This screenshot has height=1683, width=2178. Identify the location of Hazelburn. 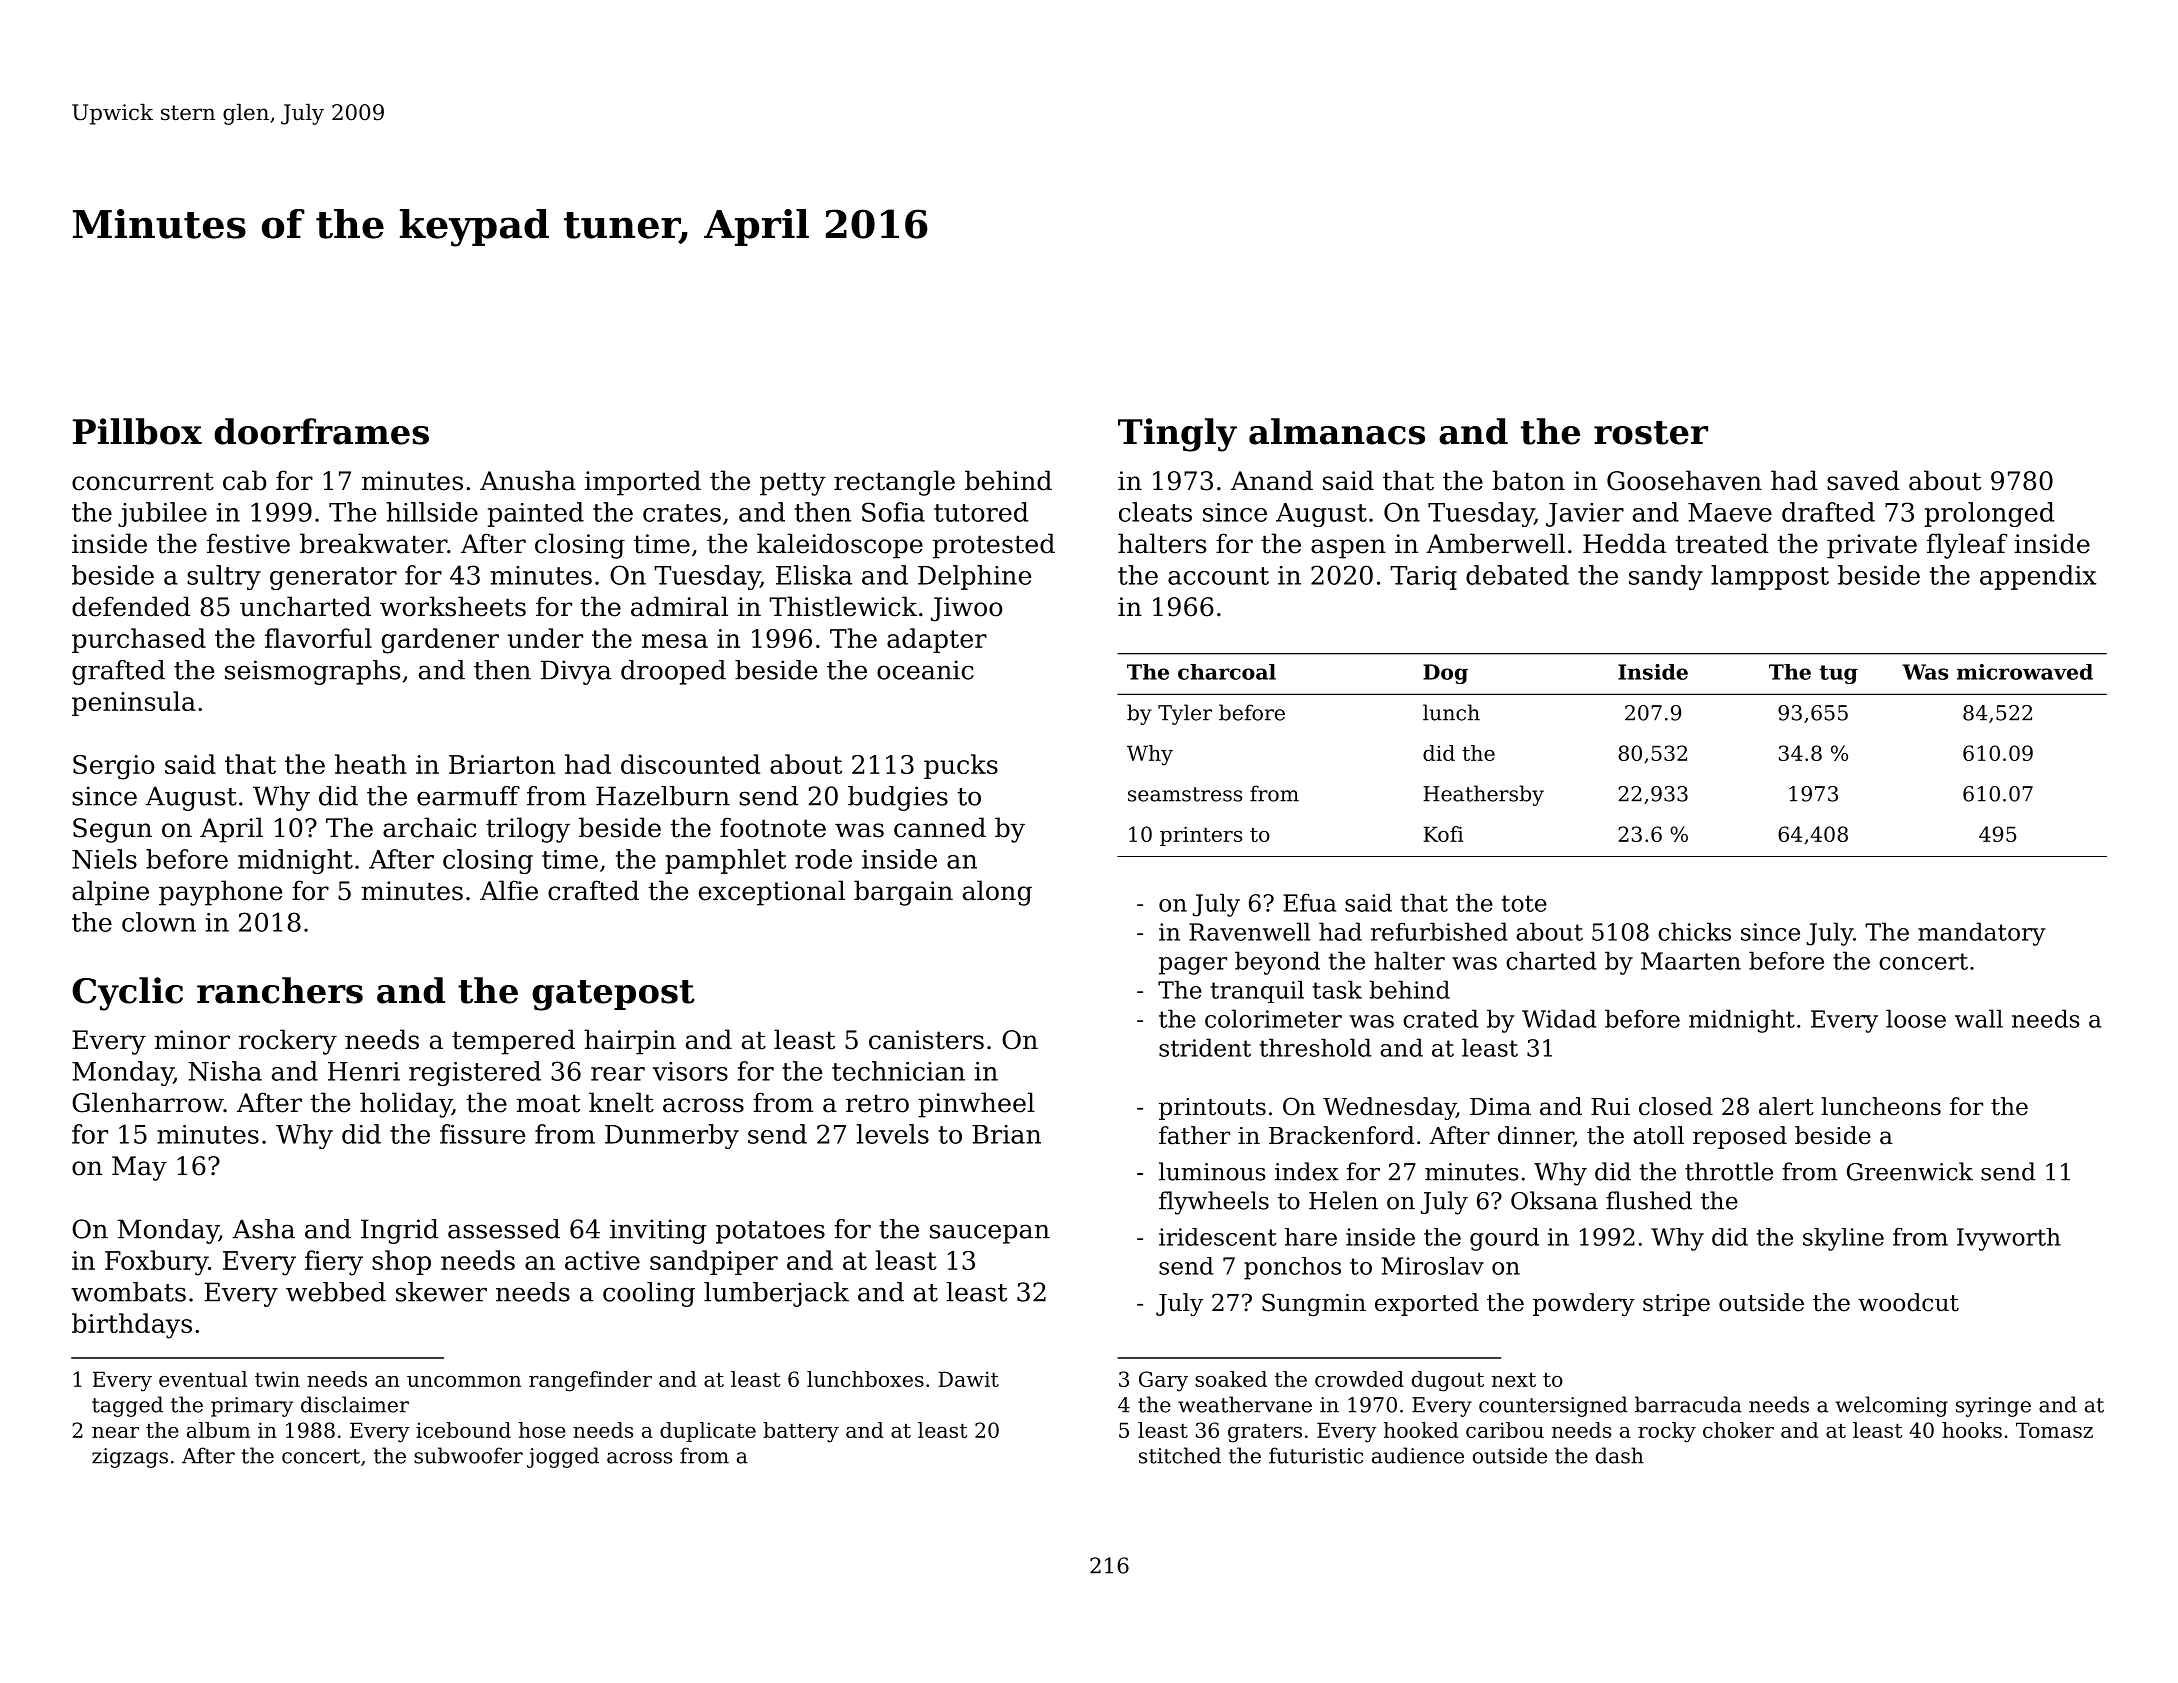
(663, 796).
